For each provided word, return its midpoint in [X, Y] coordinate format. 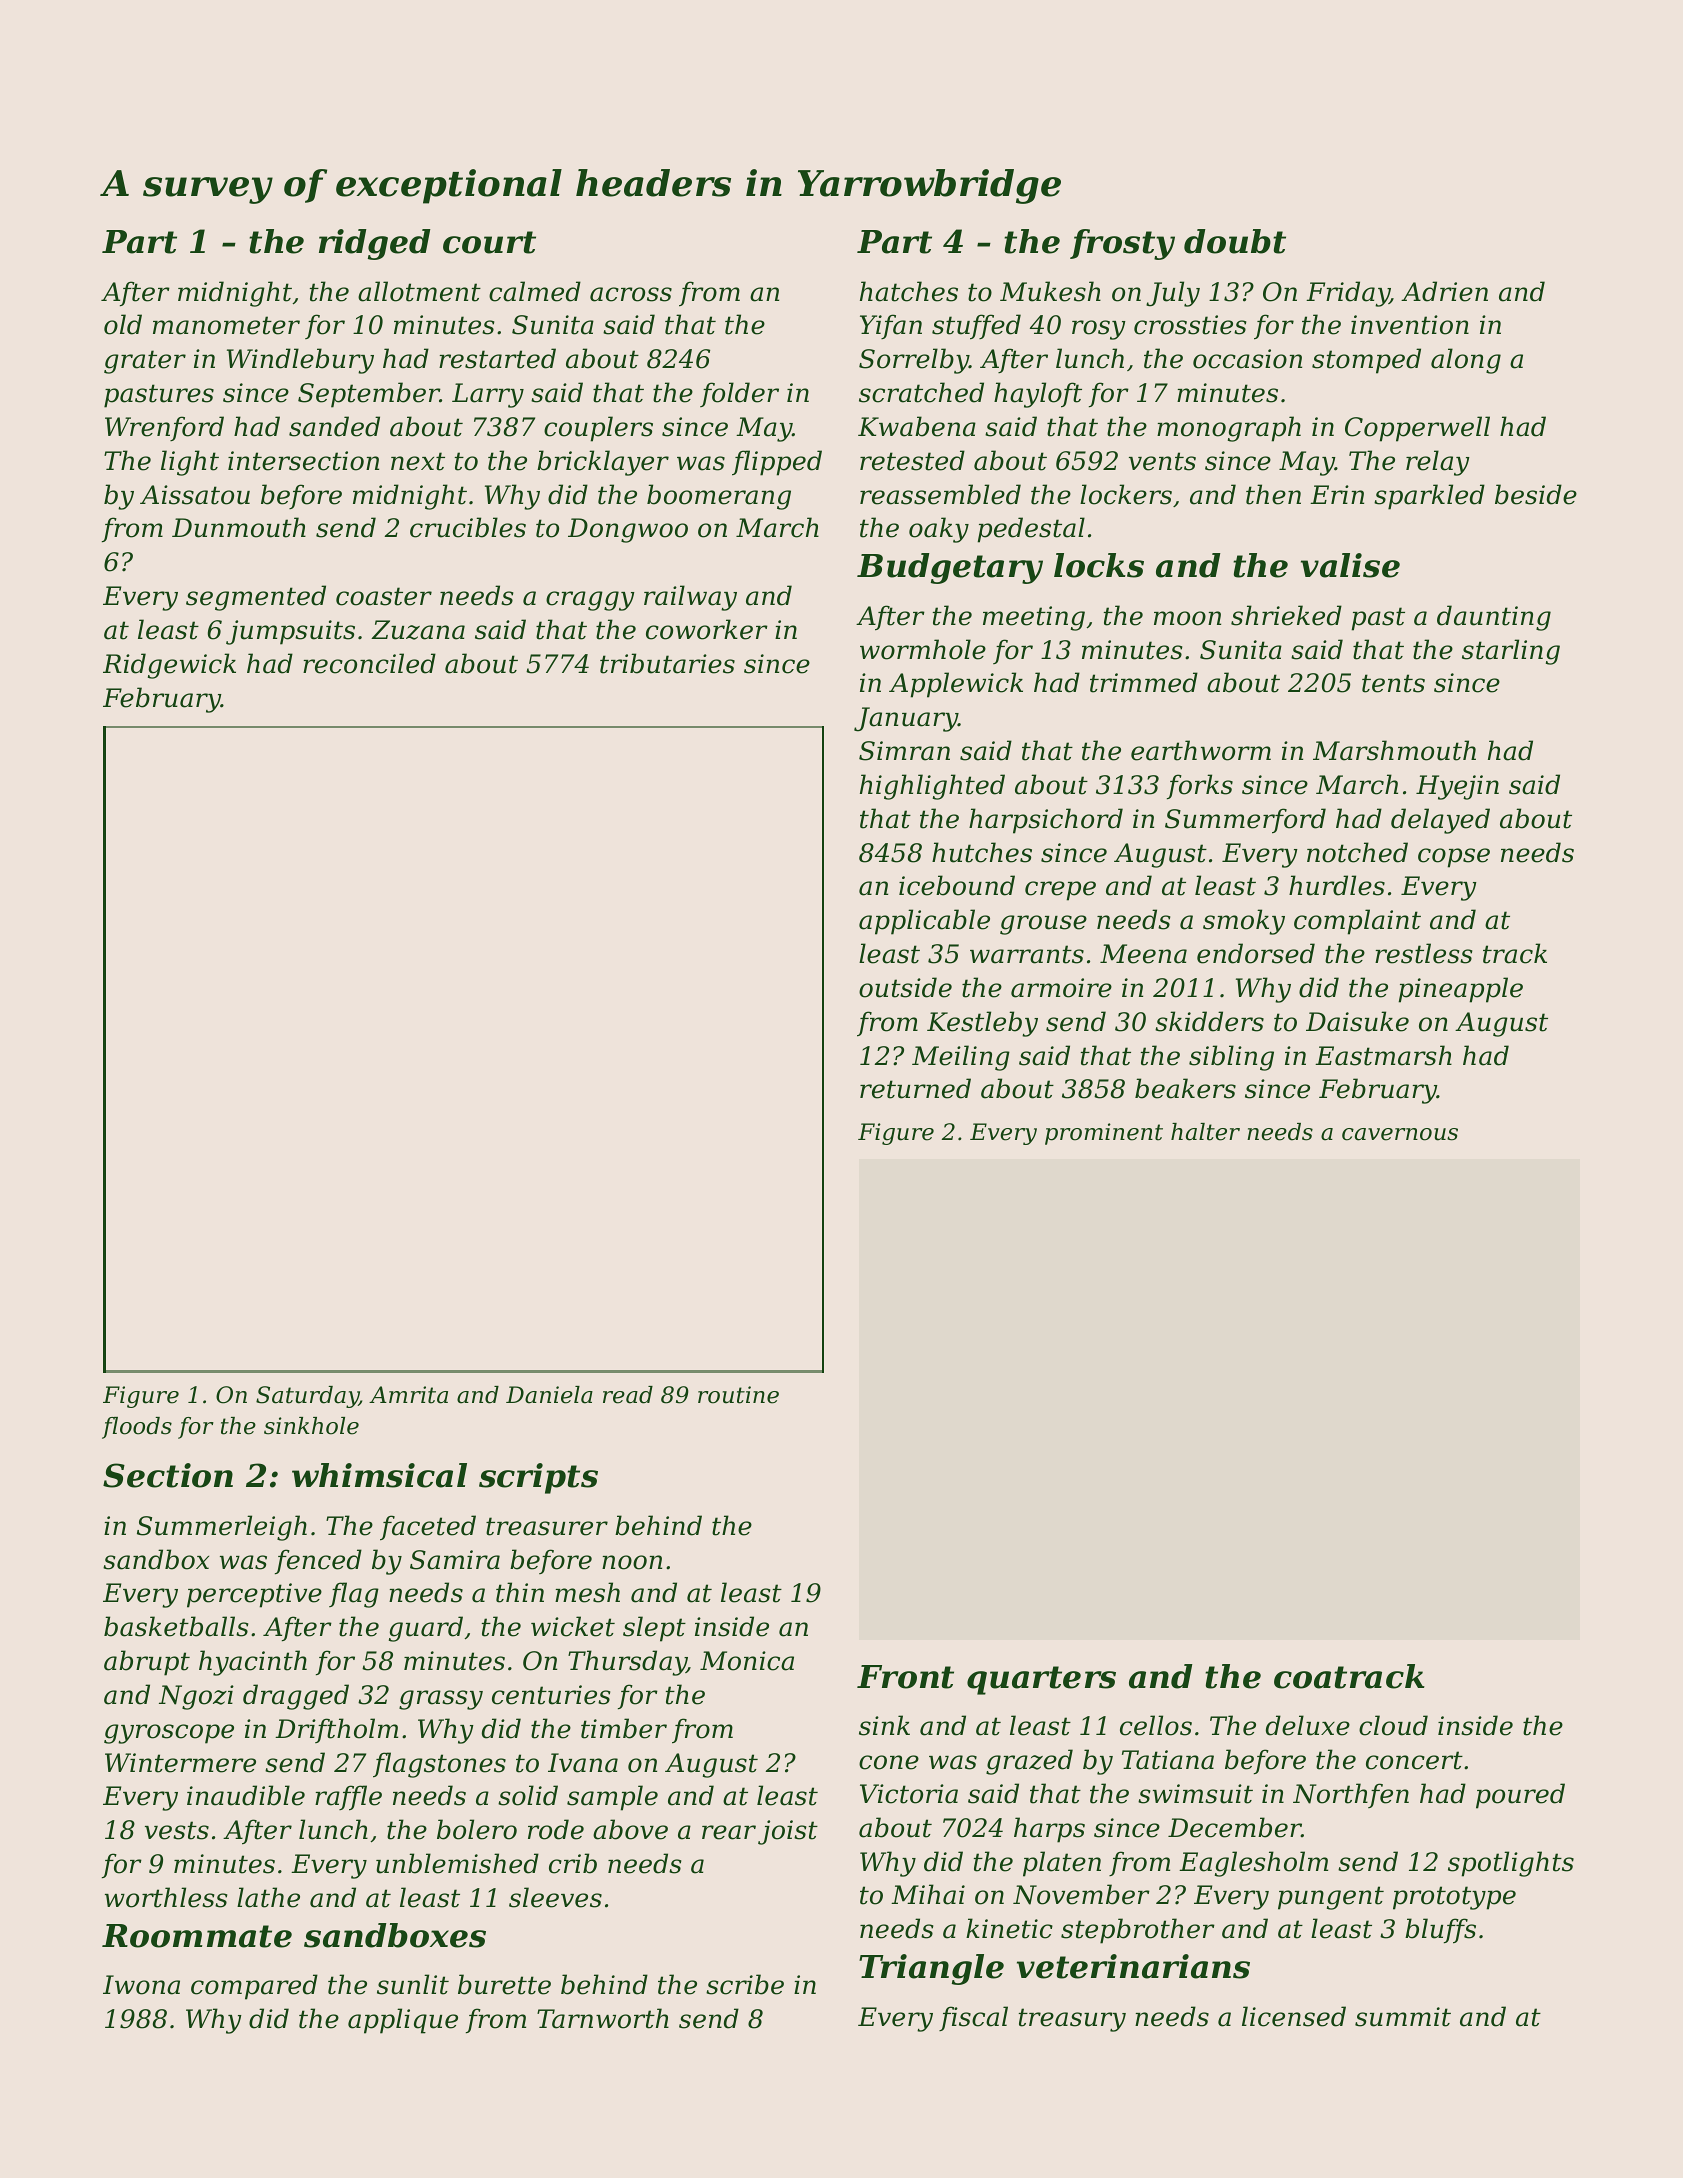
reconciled [369, 663]
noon [632, 1562]
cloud [1393, 1725]
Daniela [549, 1395]
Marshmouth [1394, 750]
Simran [904, 751]
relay [1438, 463]
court [489, 242]
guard [426, 1629]
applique [403, 2021]
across [631, 294]
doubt [1235, 241]
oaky [939, 530]
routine [738, 1395]
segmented [256, 598]
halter [1205, 1132]
